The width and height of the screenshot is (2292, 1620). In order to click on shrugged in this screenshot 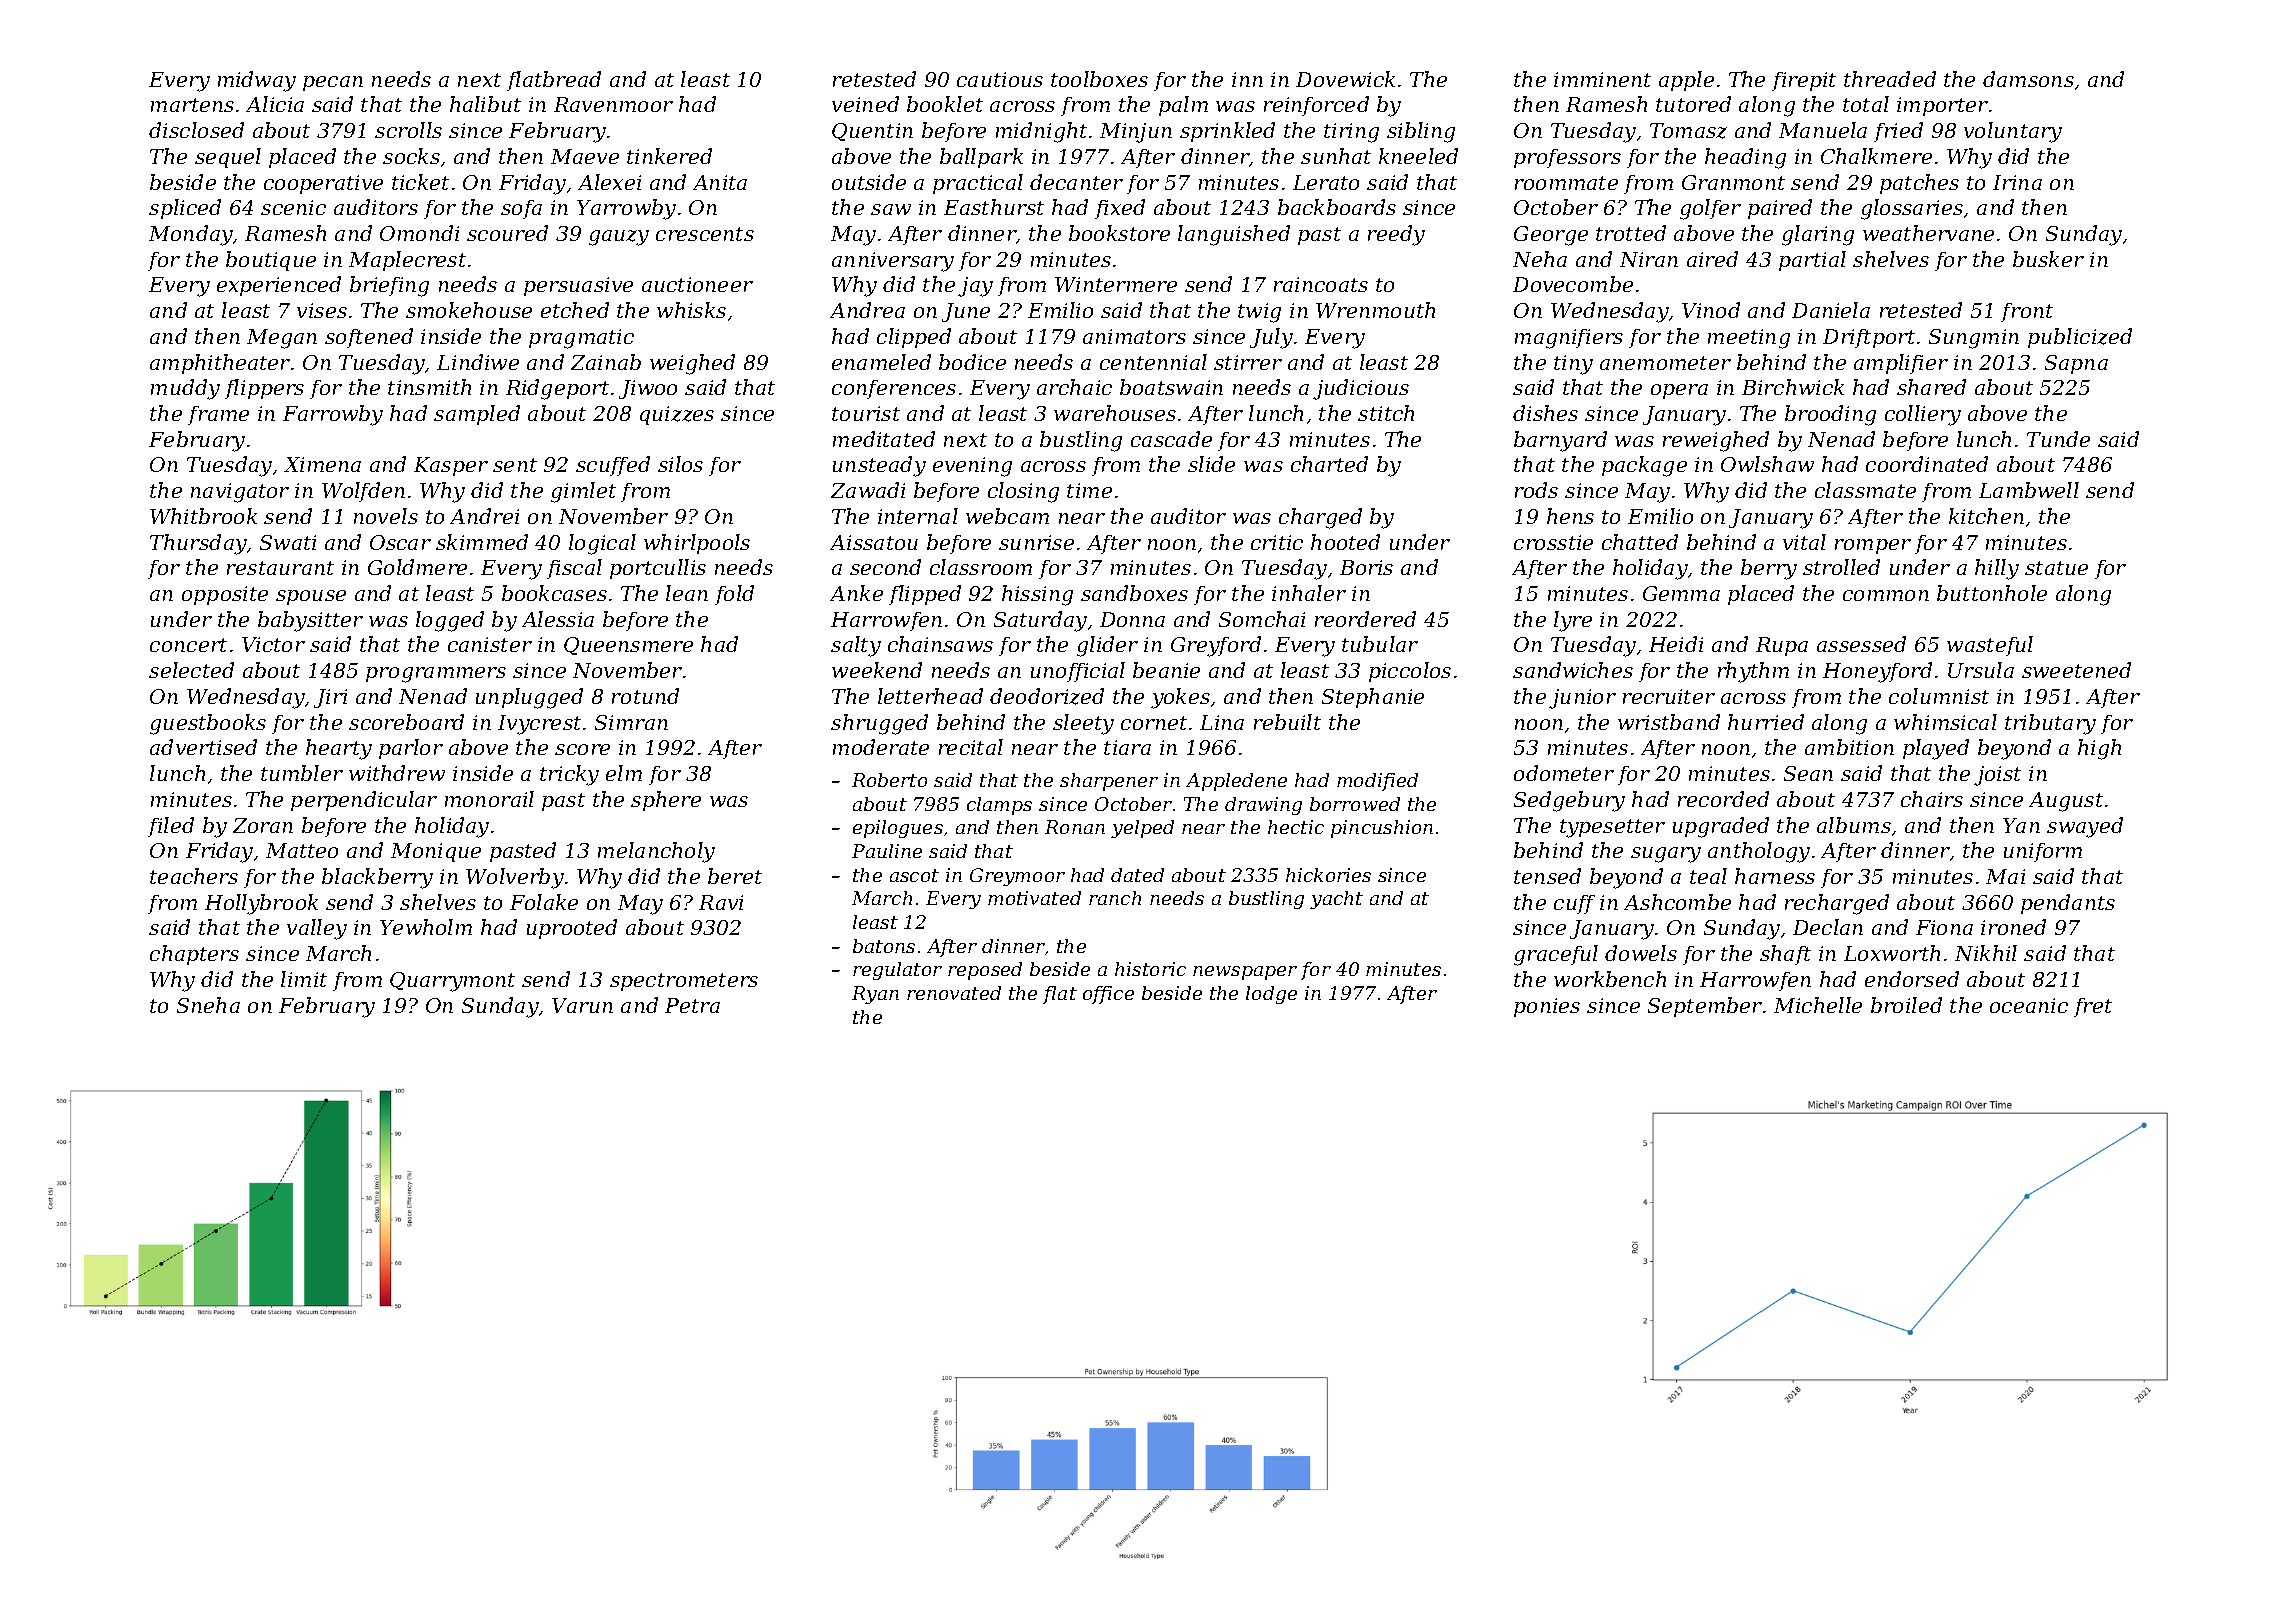, I will do `click(879, 724)`.
